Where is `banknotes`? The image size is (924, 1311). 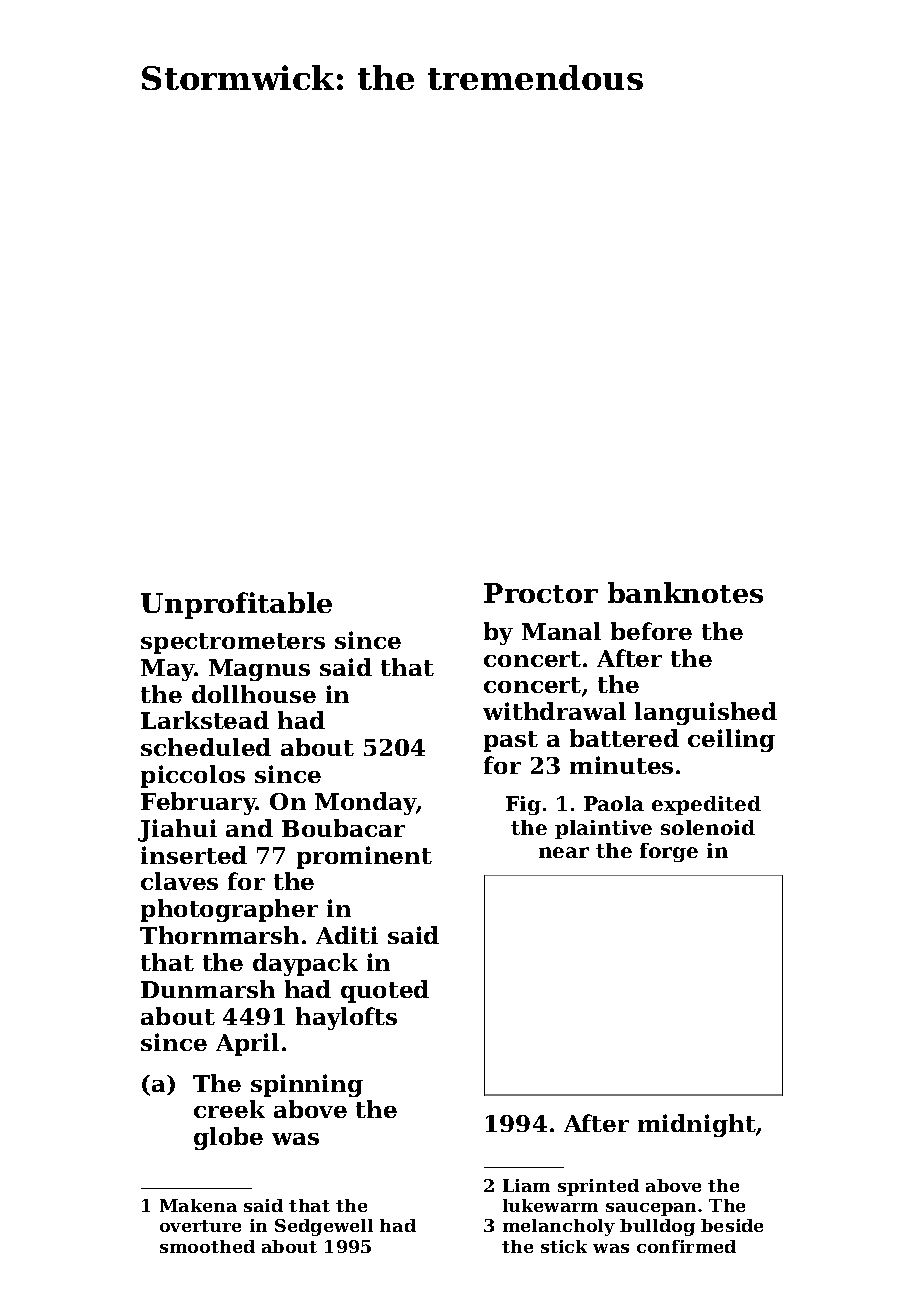
banknotes is located at coordinates (685, 592).
